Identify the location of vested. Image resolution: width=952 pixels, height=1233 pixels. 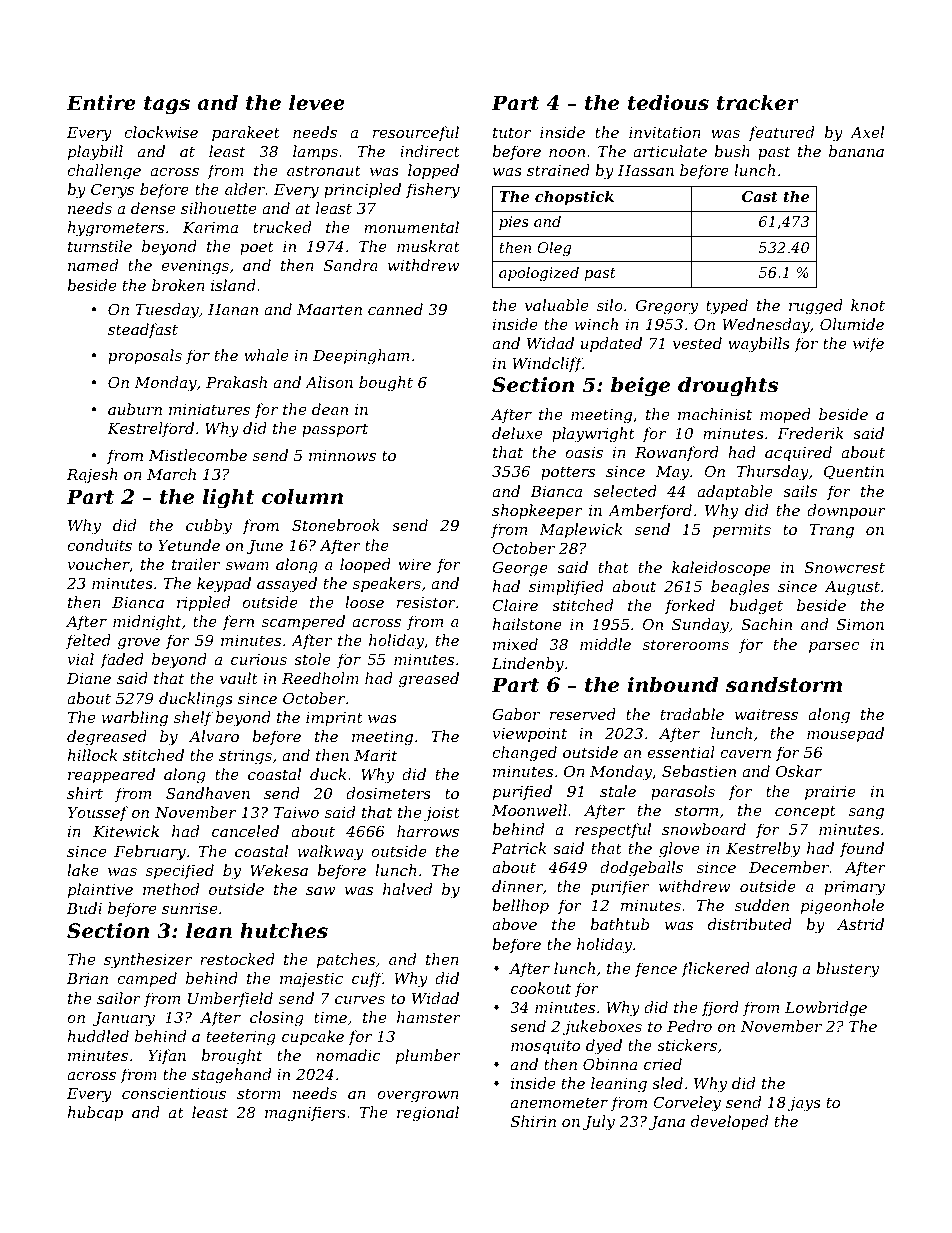
(697, 343).
